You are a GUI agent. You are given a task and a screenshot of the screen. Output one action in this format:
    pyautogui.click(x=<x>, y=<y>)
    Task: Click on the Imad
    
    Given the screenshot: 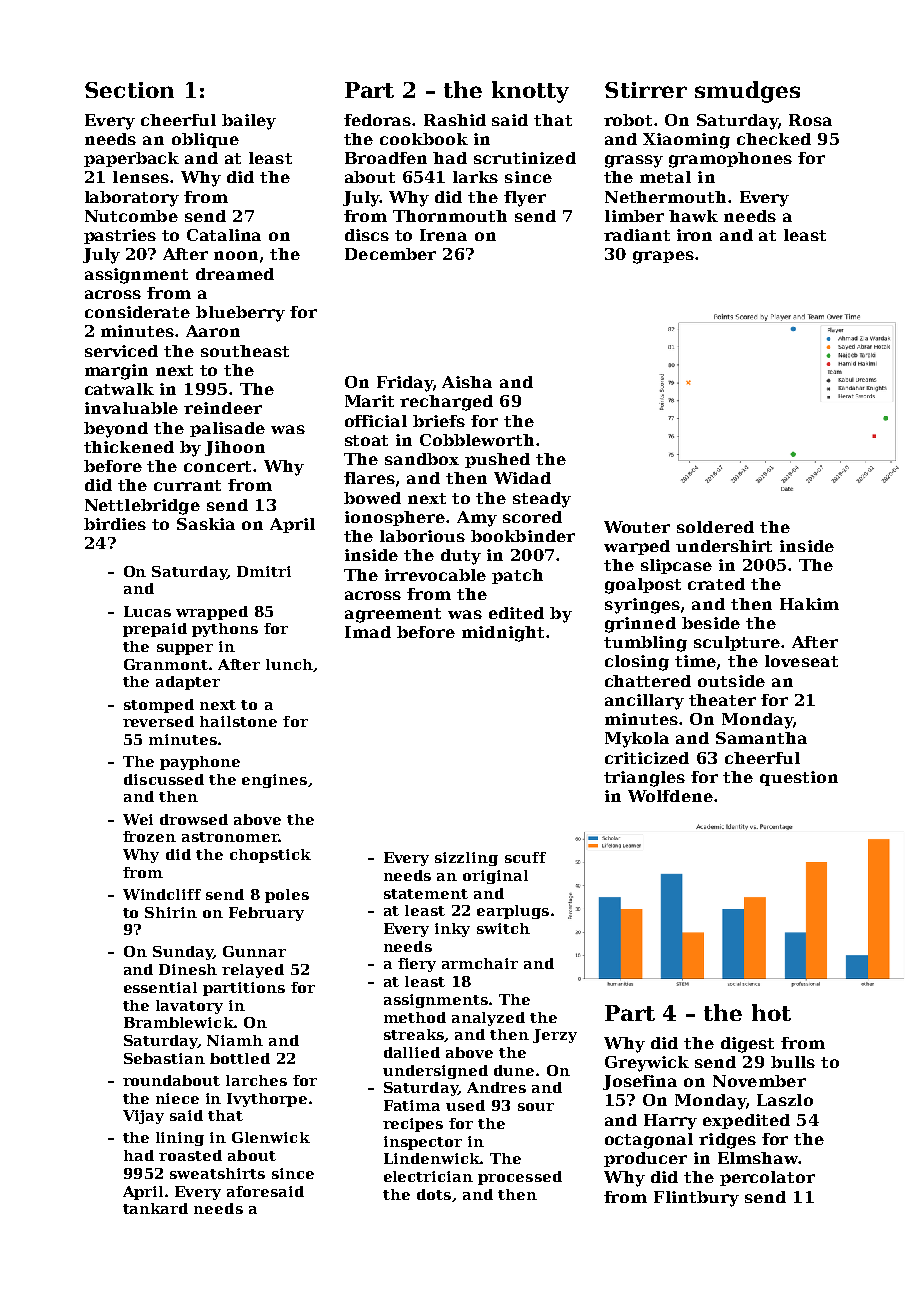 What is the action you would take?
    pyautogui.click(x=368, y=632)
